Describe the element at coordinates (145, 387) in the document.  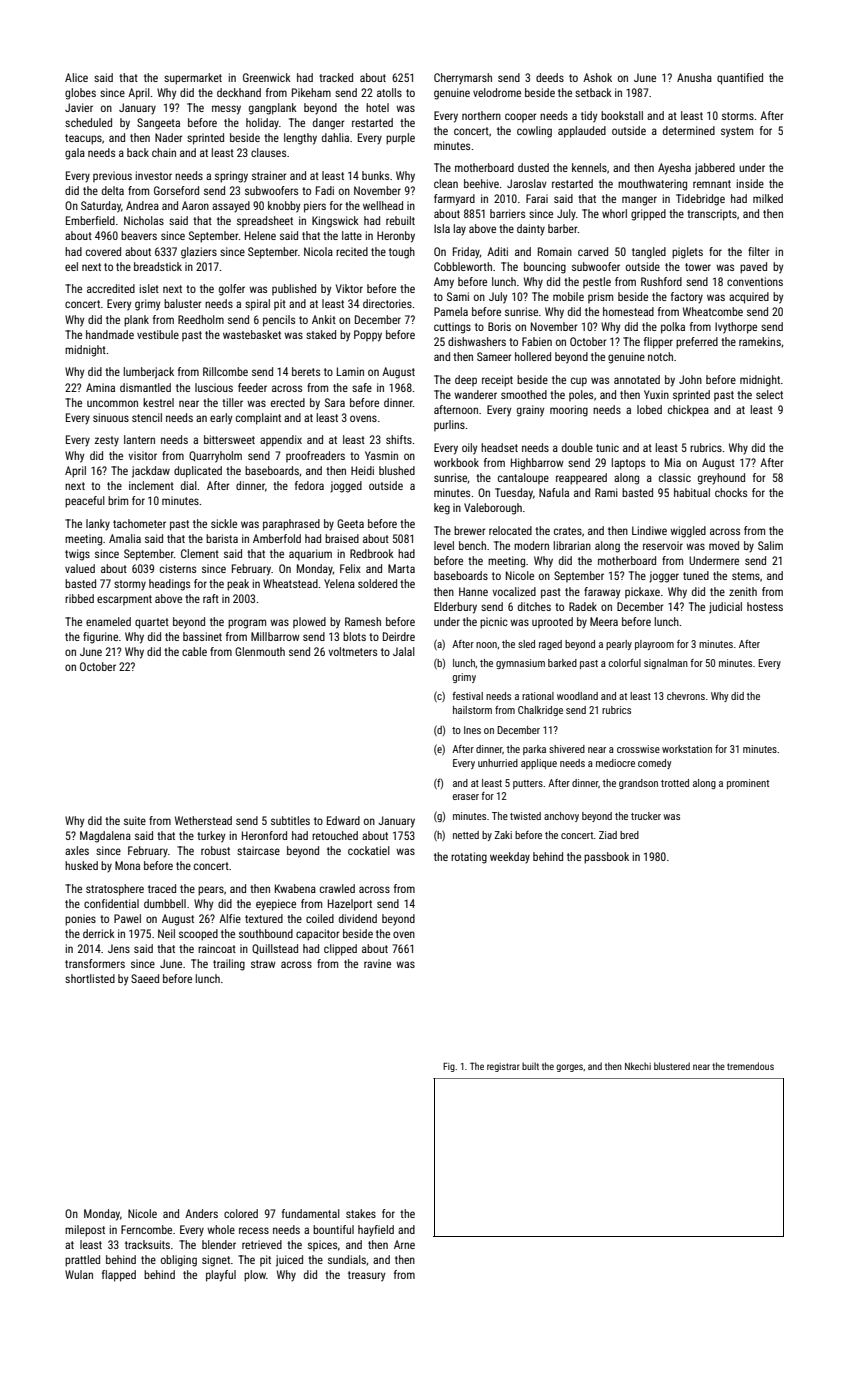
I see `dismantled` at that location.
